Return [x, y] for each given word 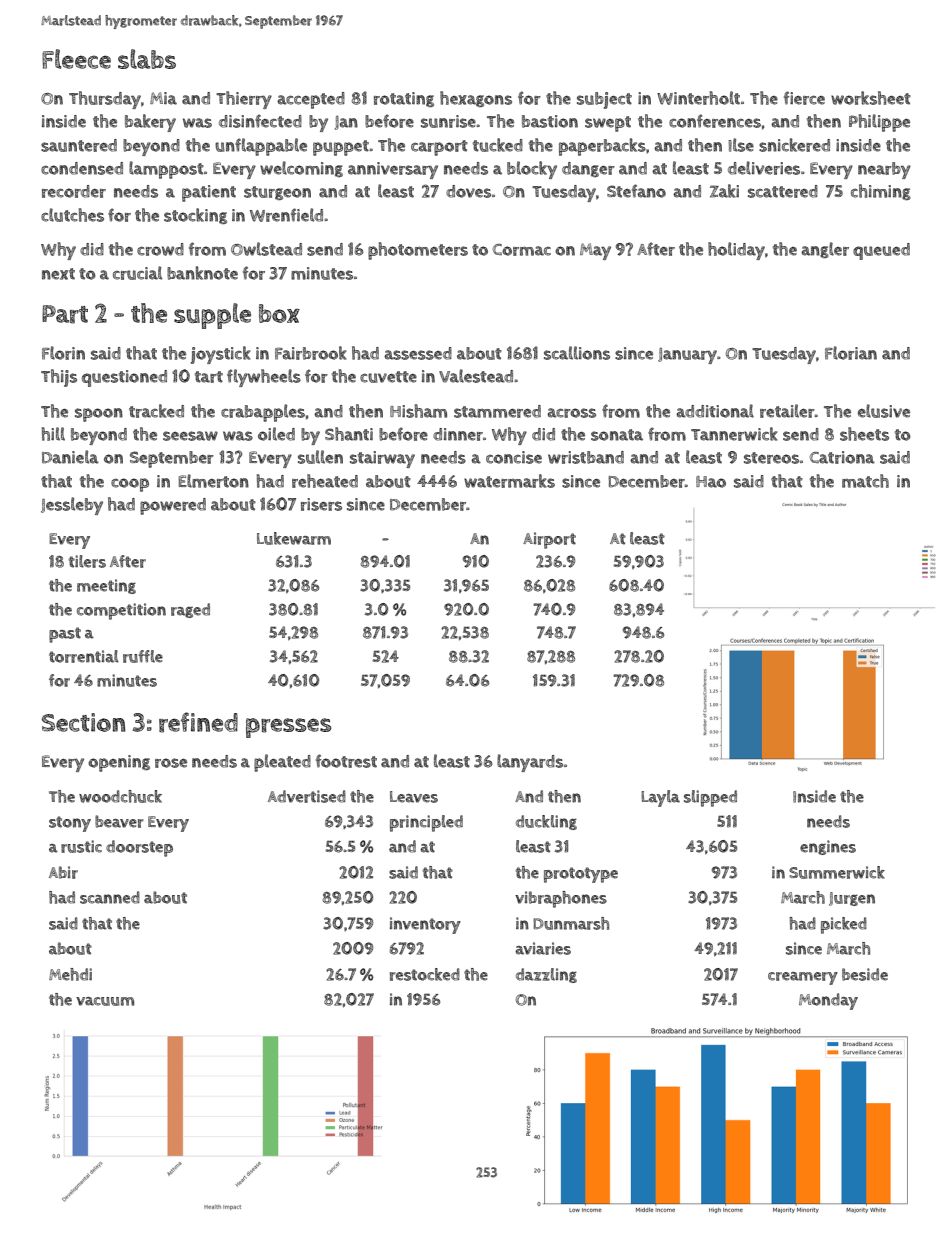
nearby [884, 170]
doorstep [139, 848]
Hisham [418, 411]
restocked [425, 974]
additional [715, 411]
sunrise [448, 121]
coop [130, 485]
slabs [147, 59]
